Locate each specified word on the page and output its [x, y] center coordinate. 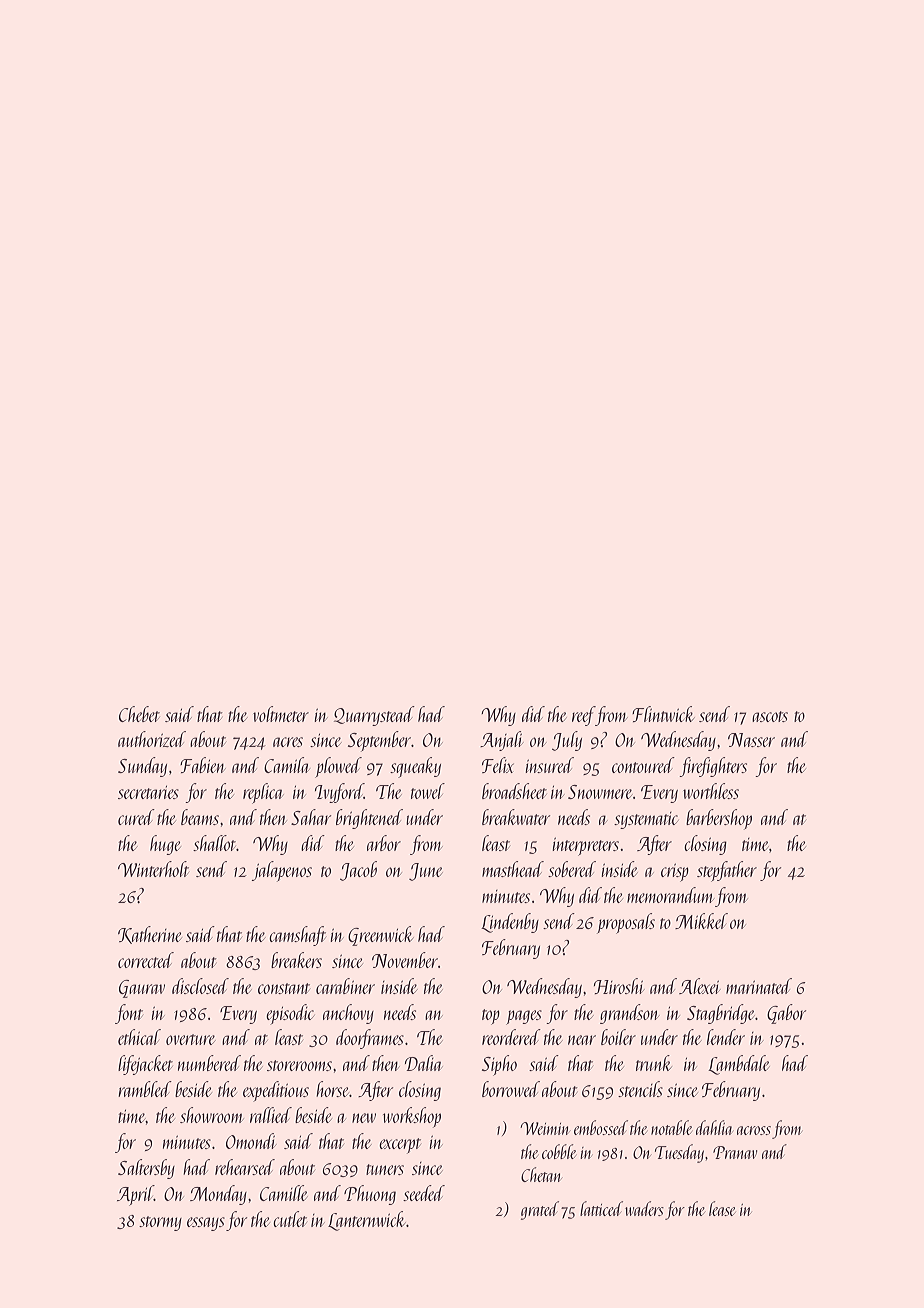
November [405, 960]
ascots [770, 716]
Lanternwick [367, 1221]
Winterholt [153, 869]
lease [722, 1208]
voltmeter [281, 714]
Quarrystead [374, 716]
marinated [759, 986]
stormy [160, 1223]
